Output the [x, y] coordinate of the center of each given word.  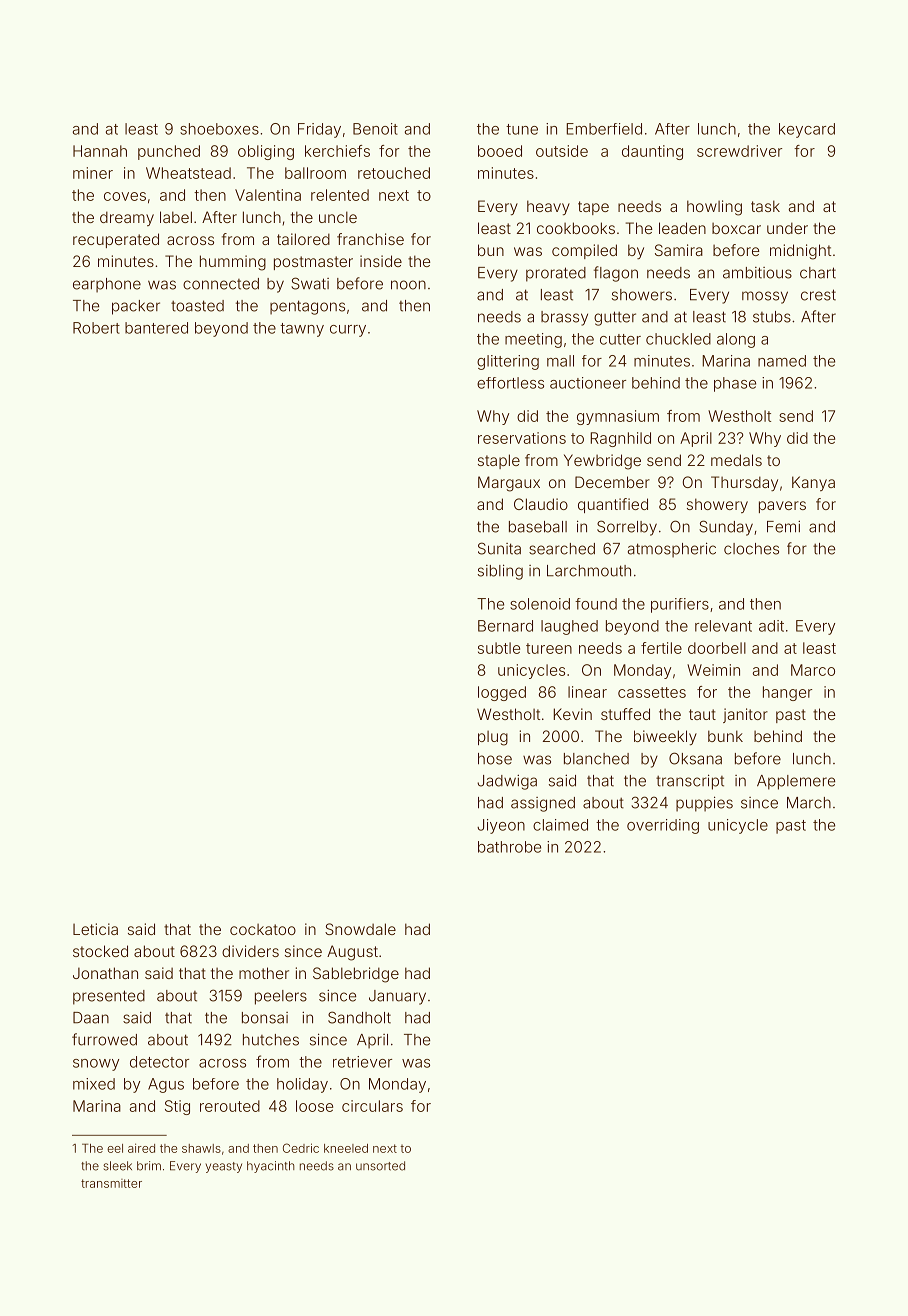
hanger [787, 693]
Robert [96, 328]
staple [499, 461]
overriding [663, 826]
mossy [765, 297]
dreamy [127, 218]
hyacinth [270, 1167]
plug [493, 738]
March [809, 803]
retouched [394, 173]
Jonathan [105, 973]
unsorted [380, 1166]
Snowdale [360, 929]
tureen [549, 648]
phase [735, 384]
